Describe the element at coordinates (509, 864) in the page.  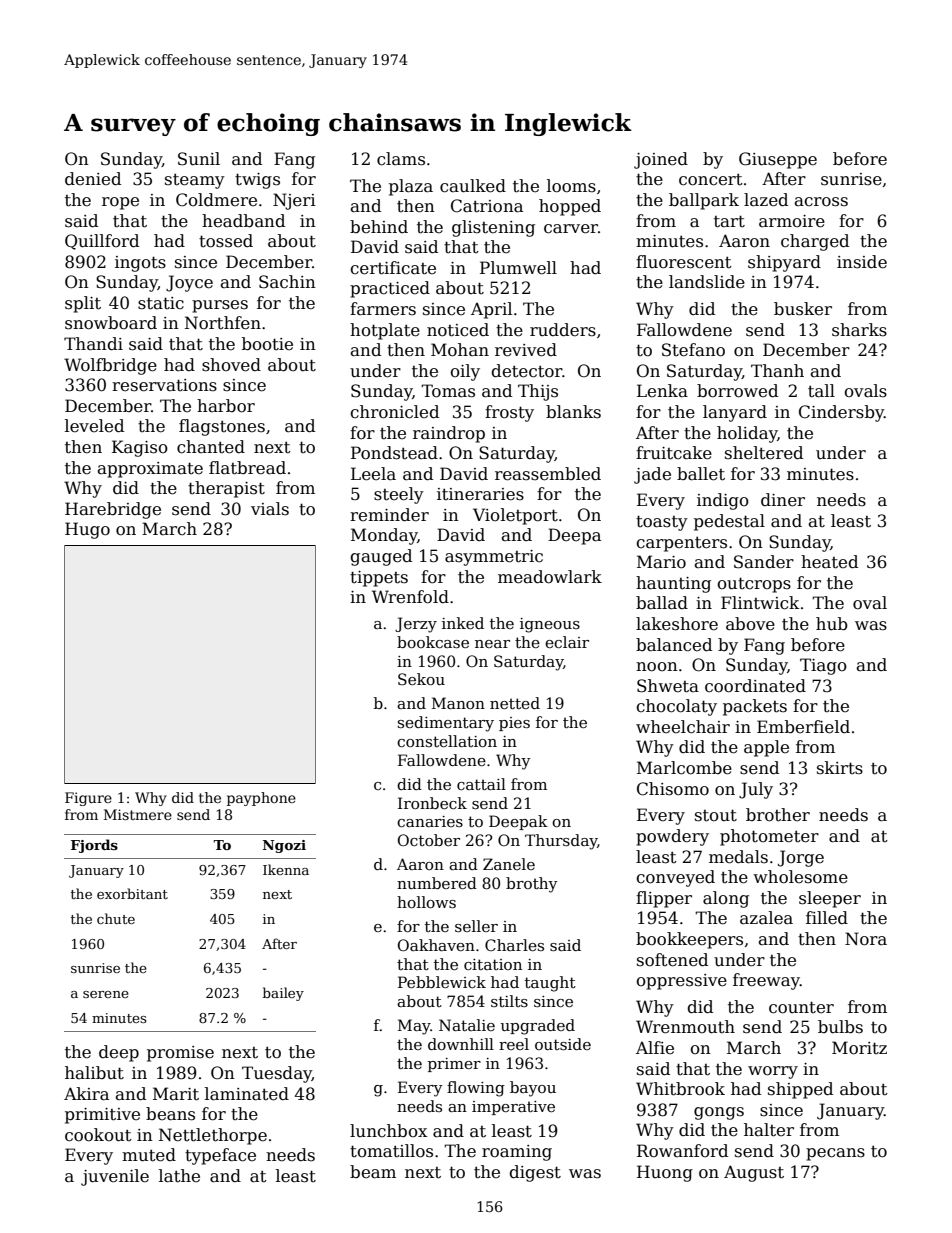
I see `Zanele` at that location.
